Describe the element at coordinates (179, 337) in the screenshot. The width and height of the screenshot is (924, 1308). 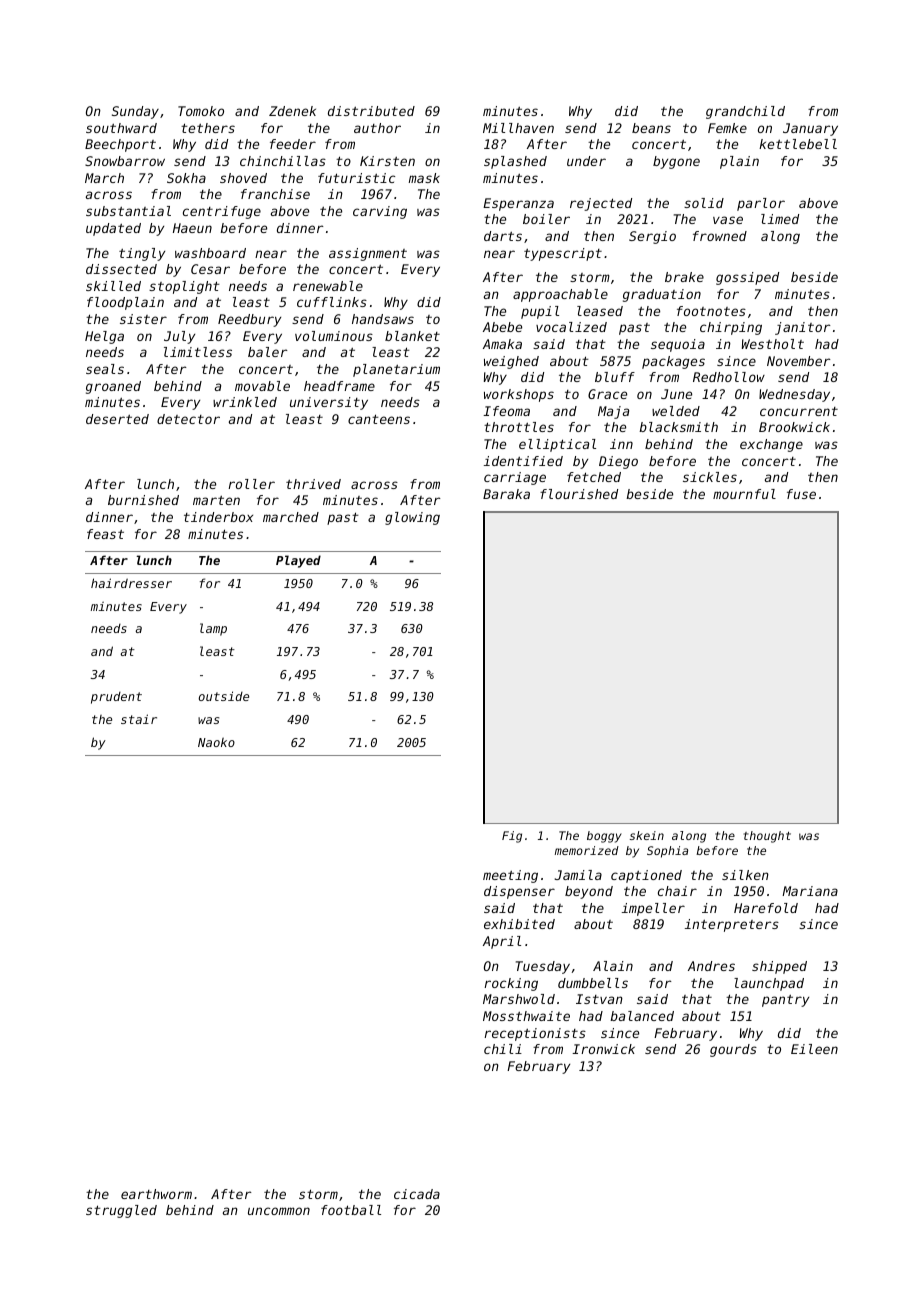
I see `July` at that location.
